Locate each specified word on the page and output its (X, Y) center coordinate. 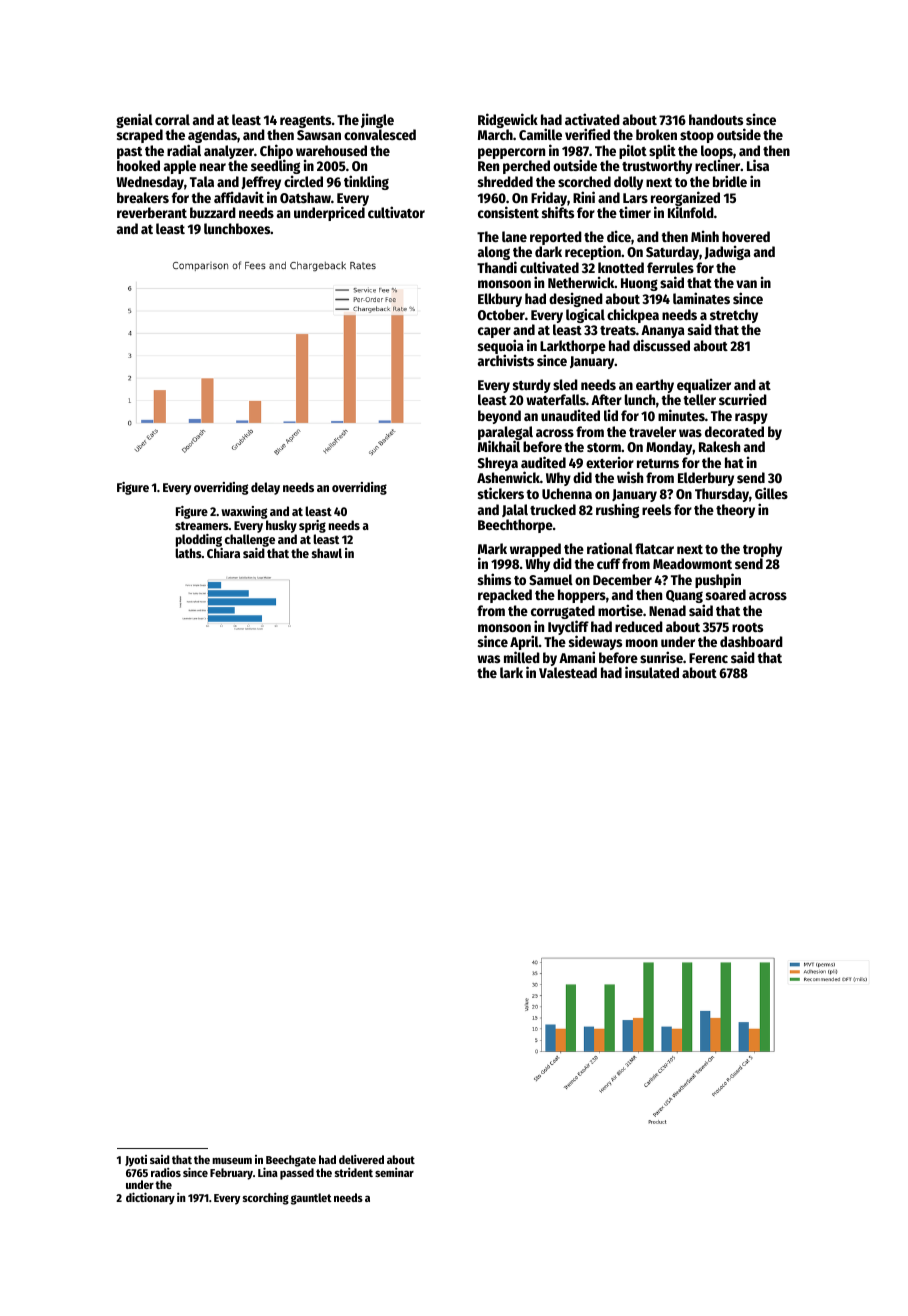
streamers (202, 526)
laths (188, 553)
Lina (268, 1172)
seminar (394, 1172)
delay (265, 488)
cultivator (396, 212)
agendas (212, 136)
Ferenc (708, 658)
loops (717, 152)
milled (522, 657)
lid (611, 415)
